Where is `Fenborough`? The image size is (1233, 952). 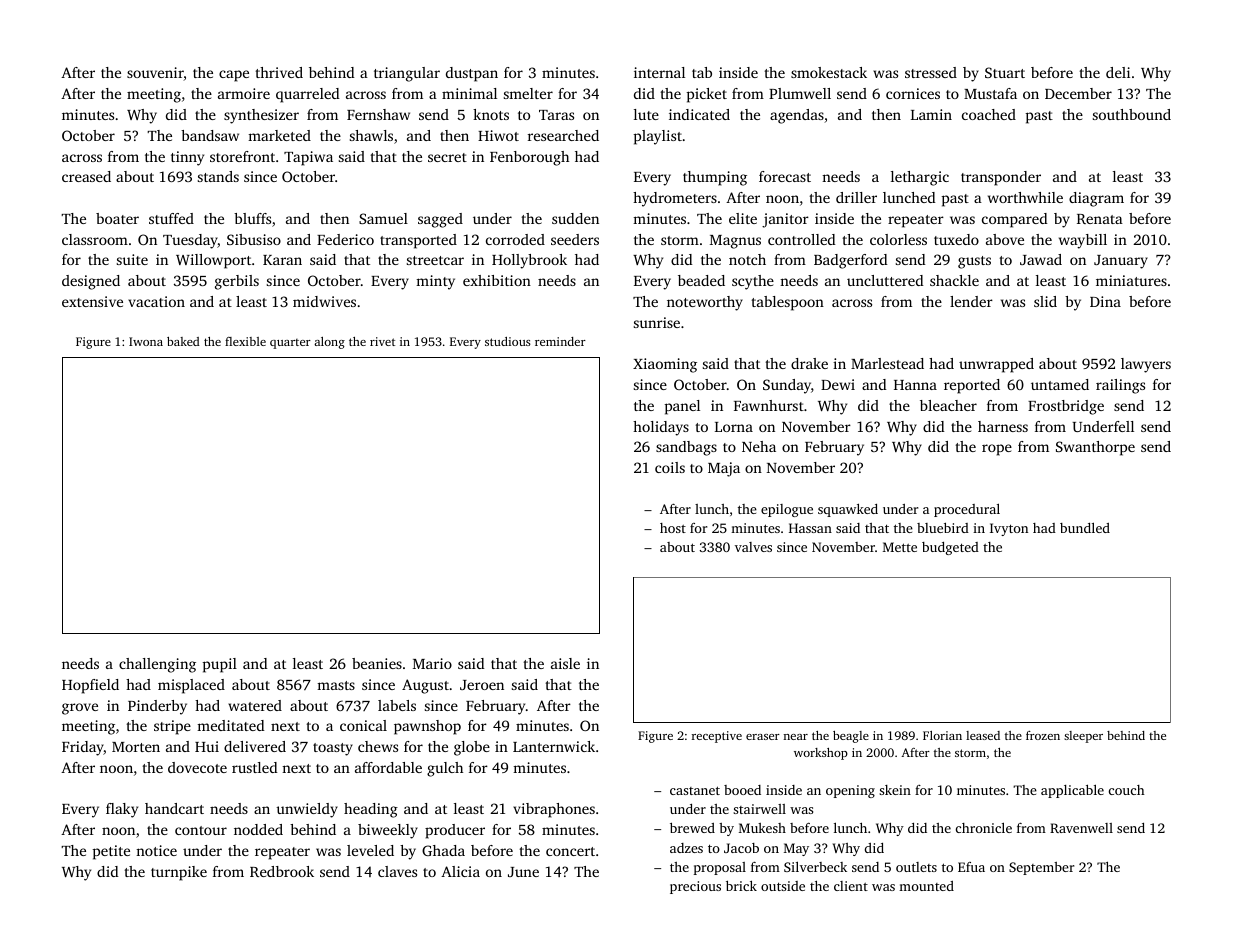 Fenborough is located at coordinates (529, 158).
